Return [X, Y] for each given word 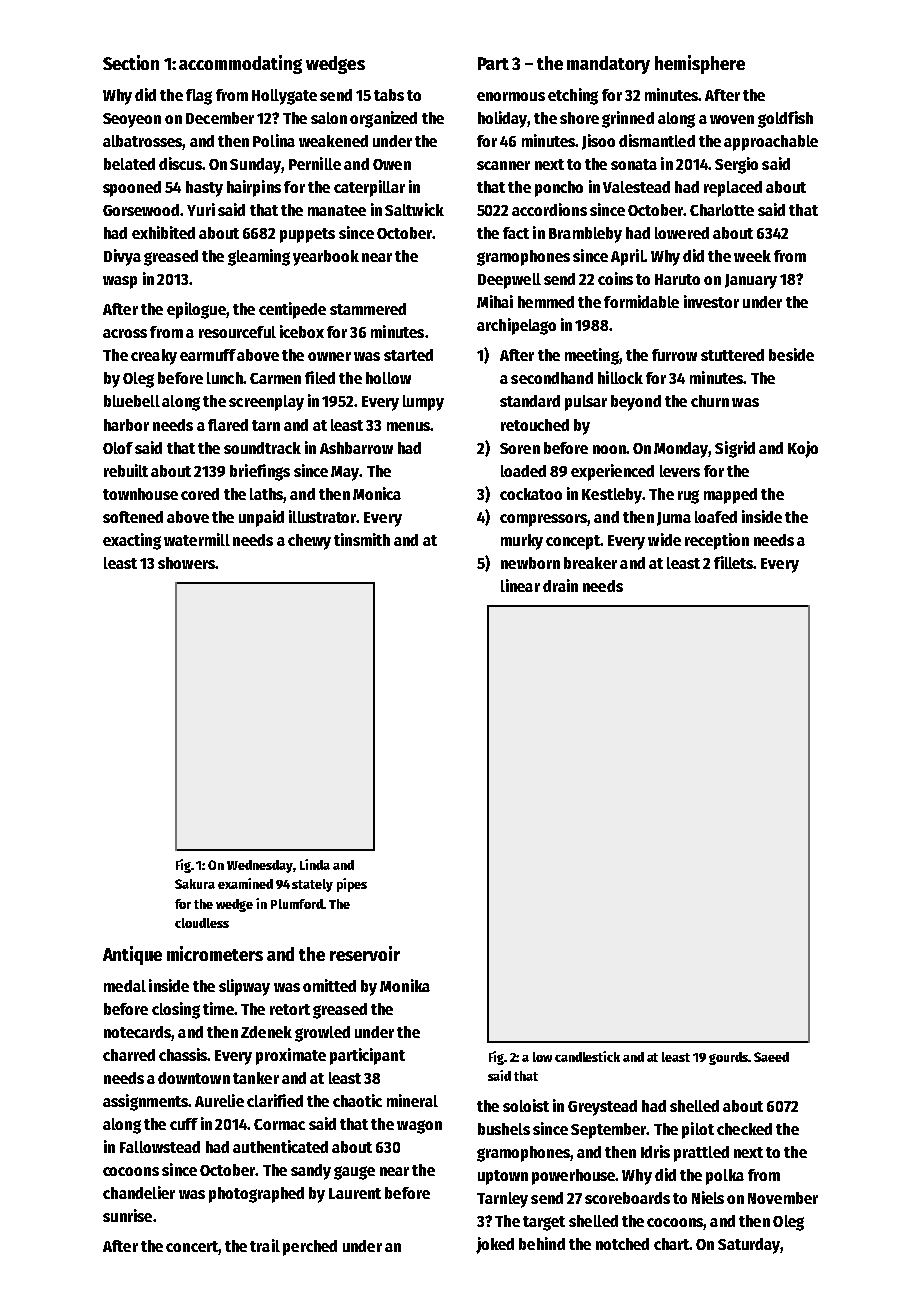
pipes [352, 885]
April [627, 257]
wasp [120, 282]
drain [560, 585]
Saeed [771, 1057]
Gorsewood [141, 210]
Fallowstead [160, 1147]
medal [125, 986]
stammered [368, 309]
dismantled [657, 140]
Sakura [195, 884]
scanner [503, 165]
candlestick [587, 1056]
